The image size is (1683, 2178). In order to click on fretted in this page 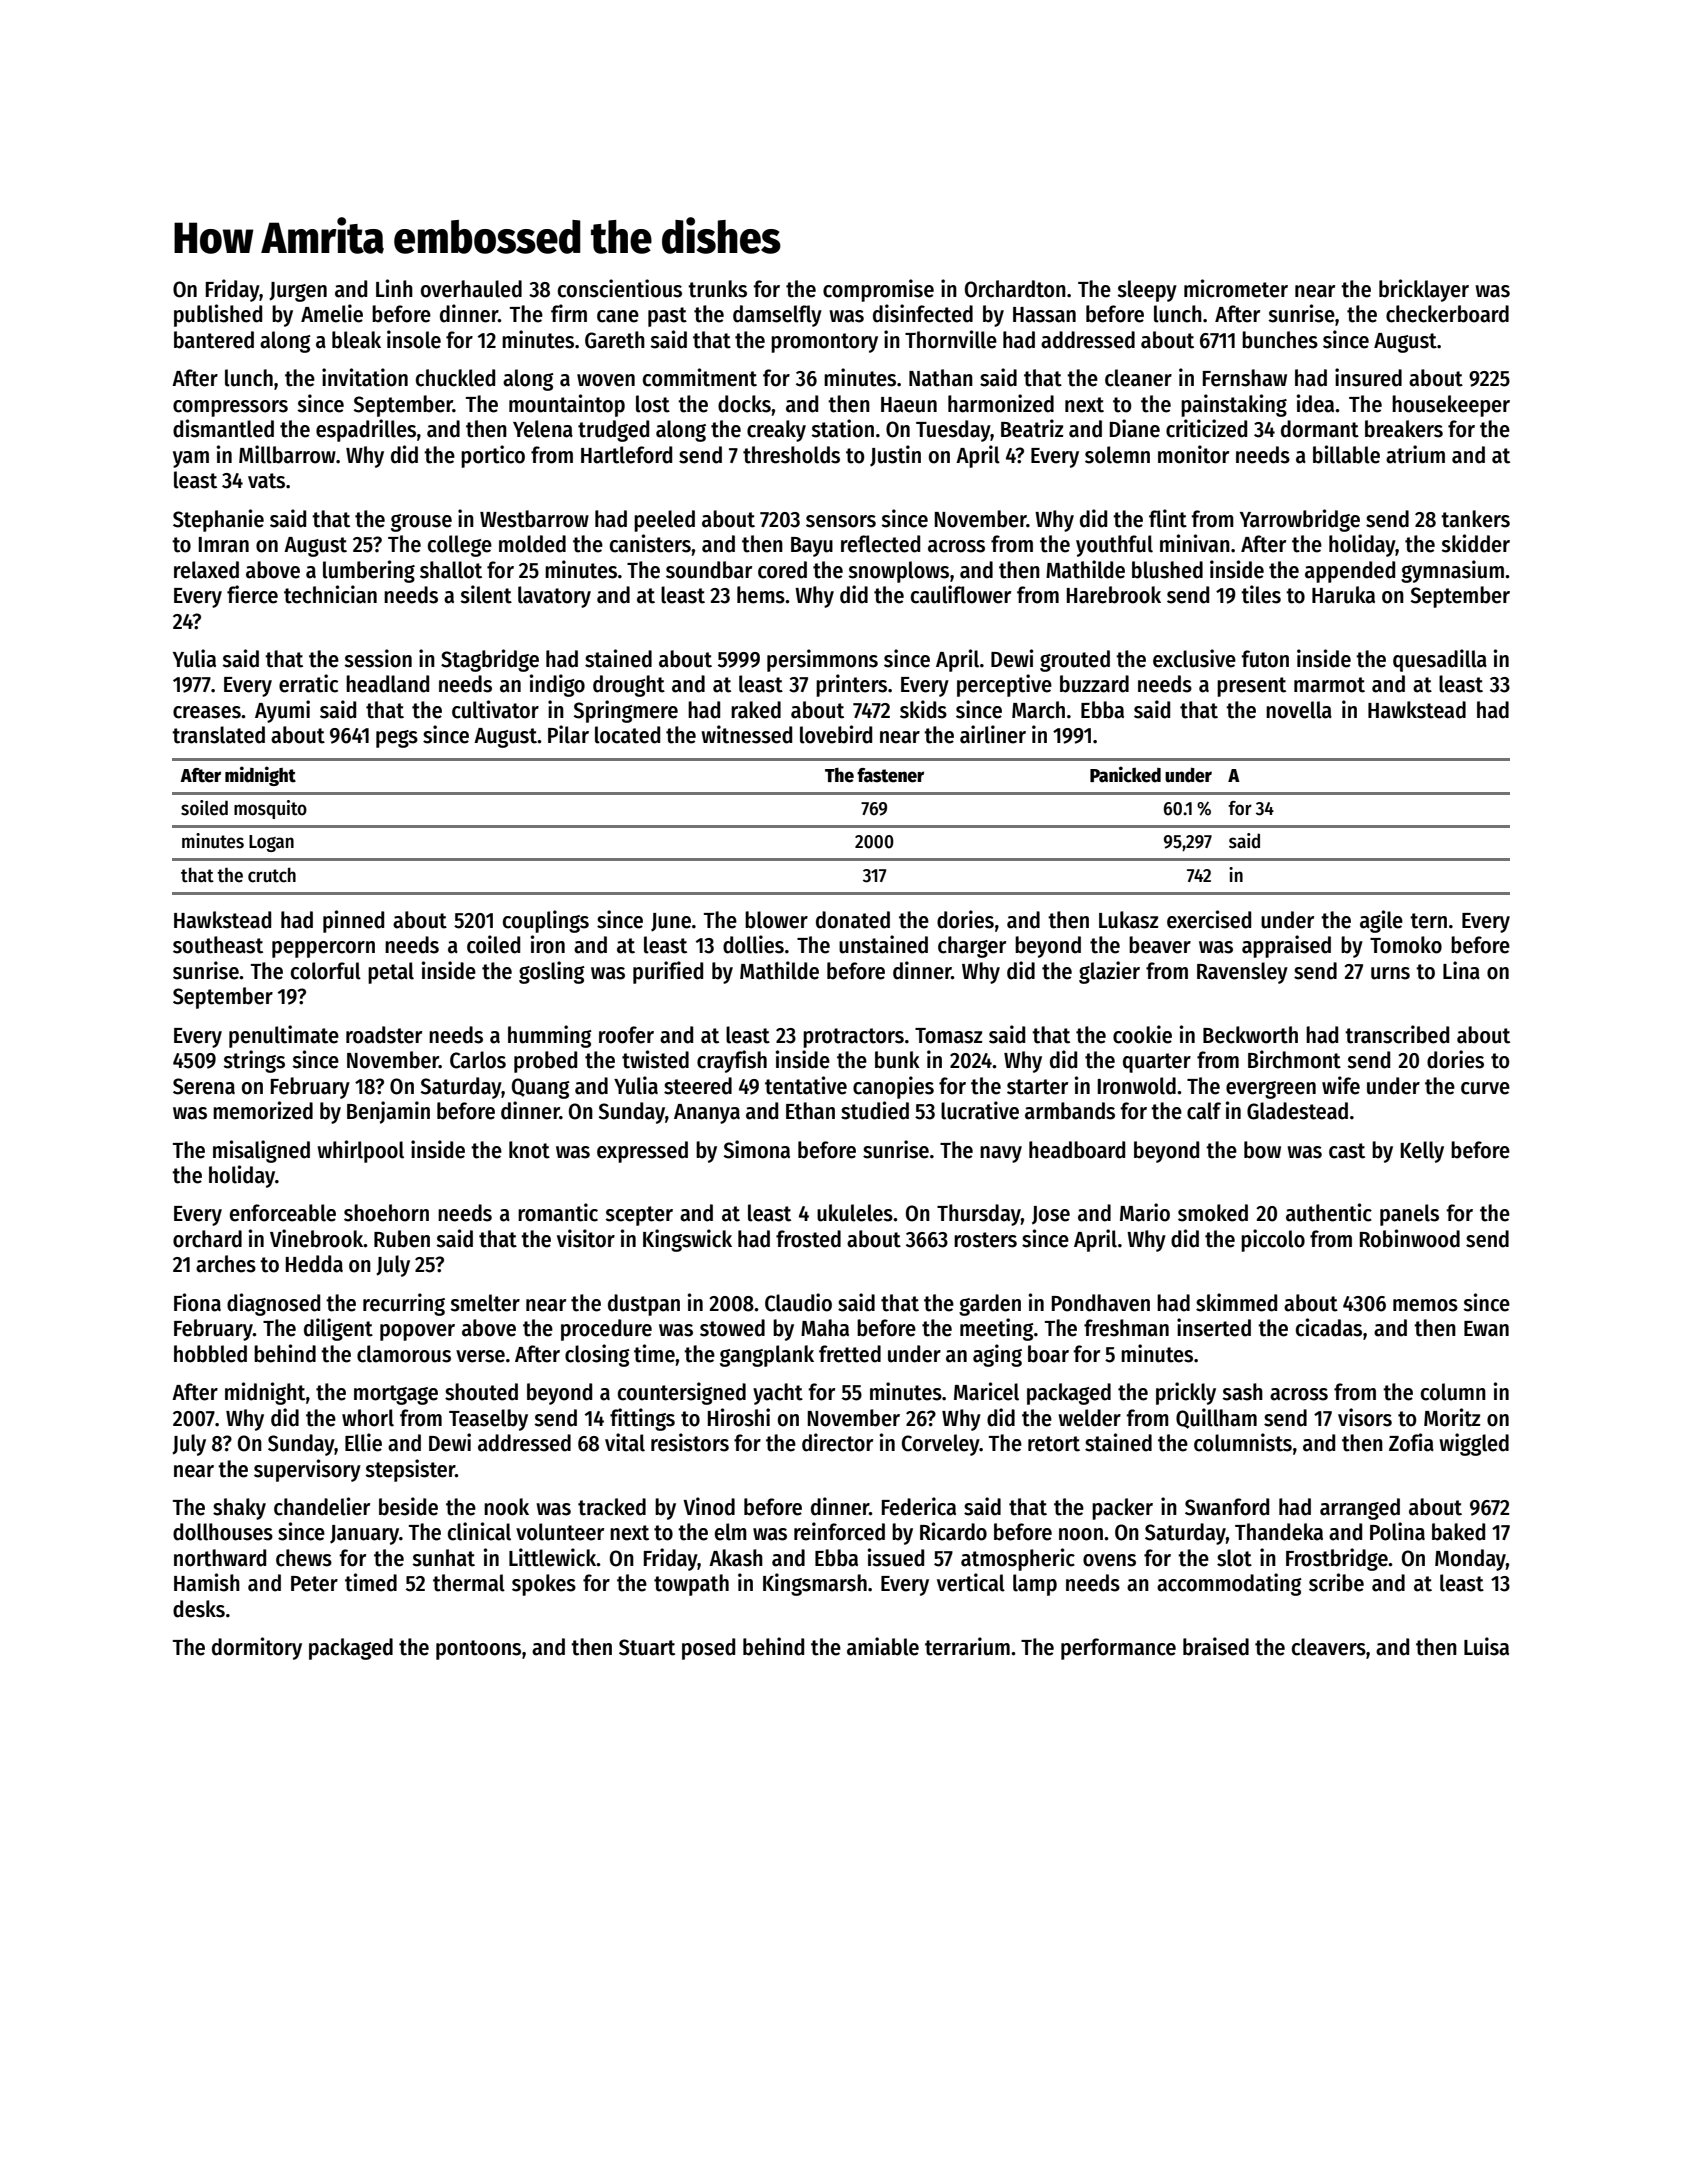, I will do `click(850, 1354)`.
